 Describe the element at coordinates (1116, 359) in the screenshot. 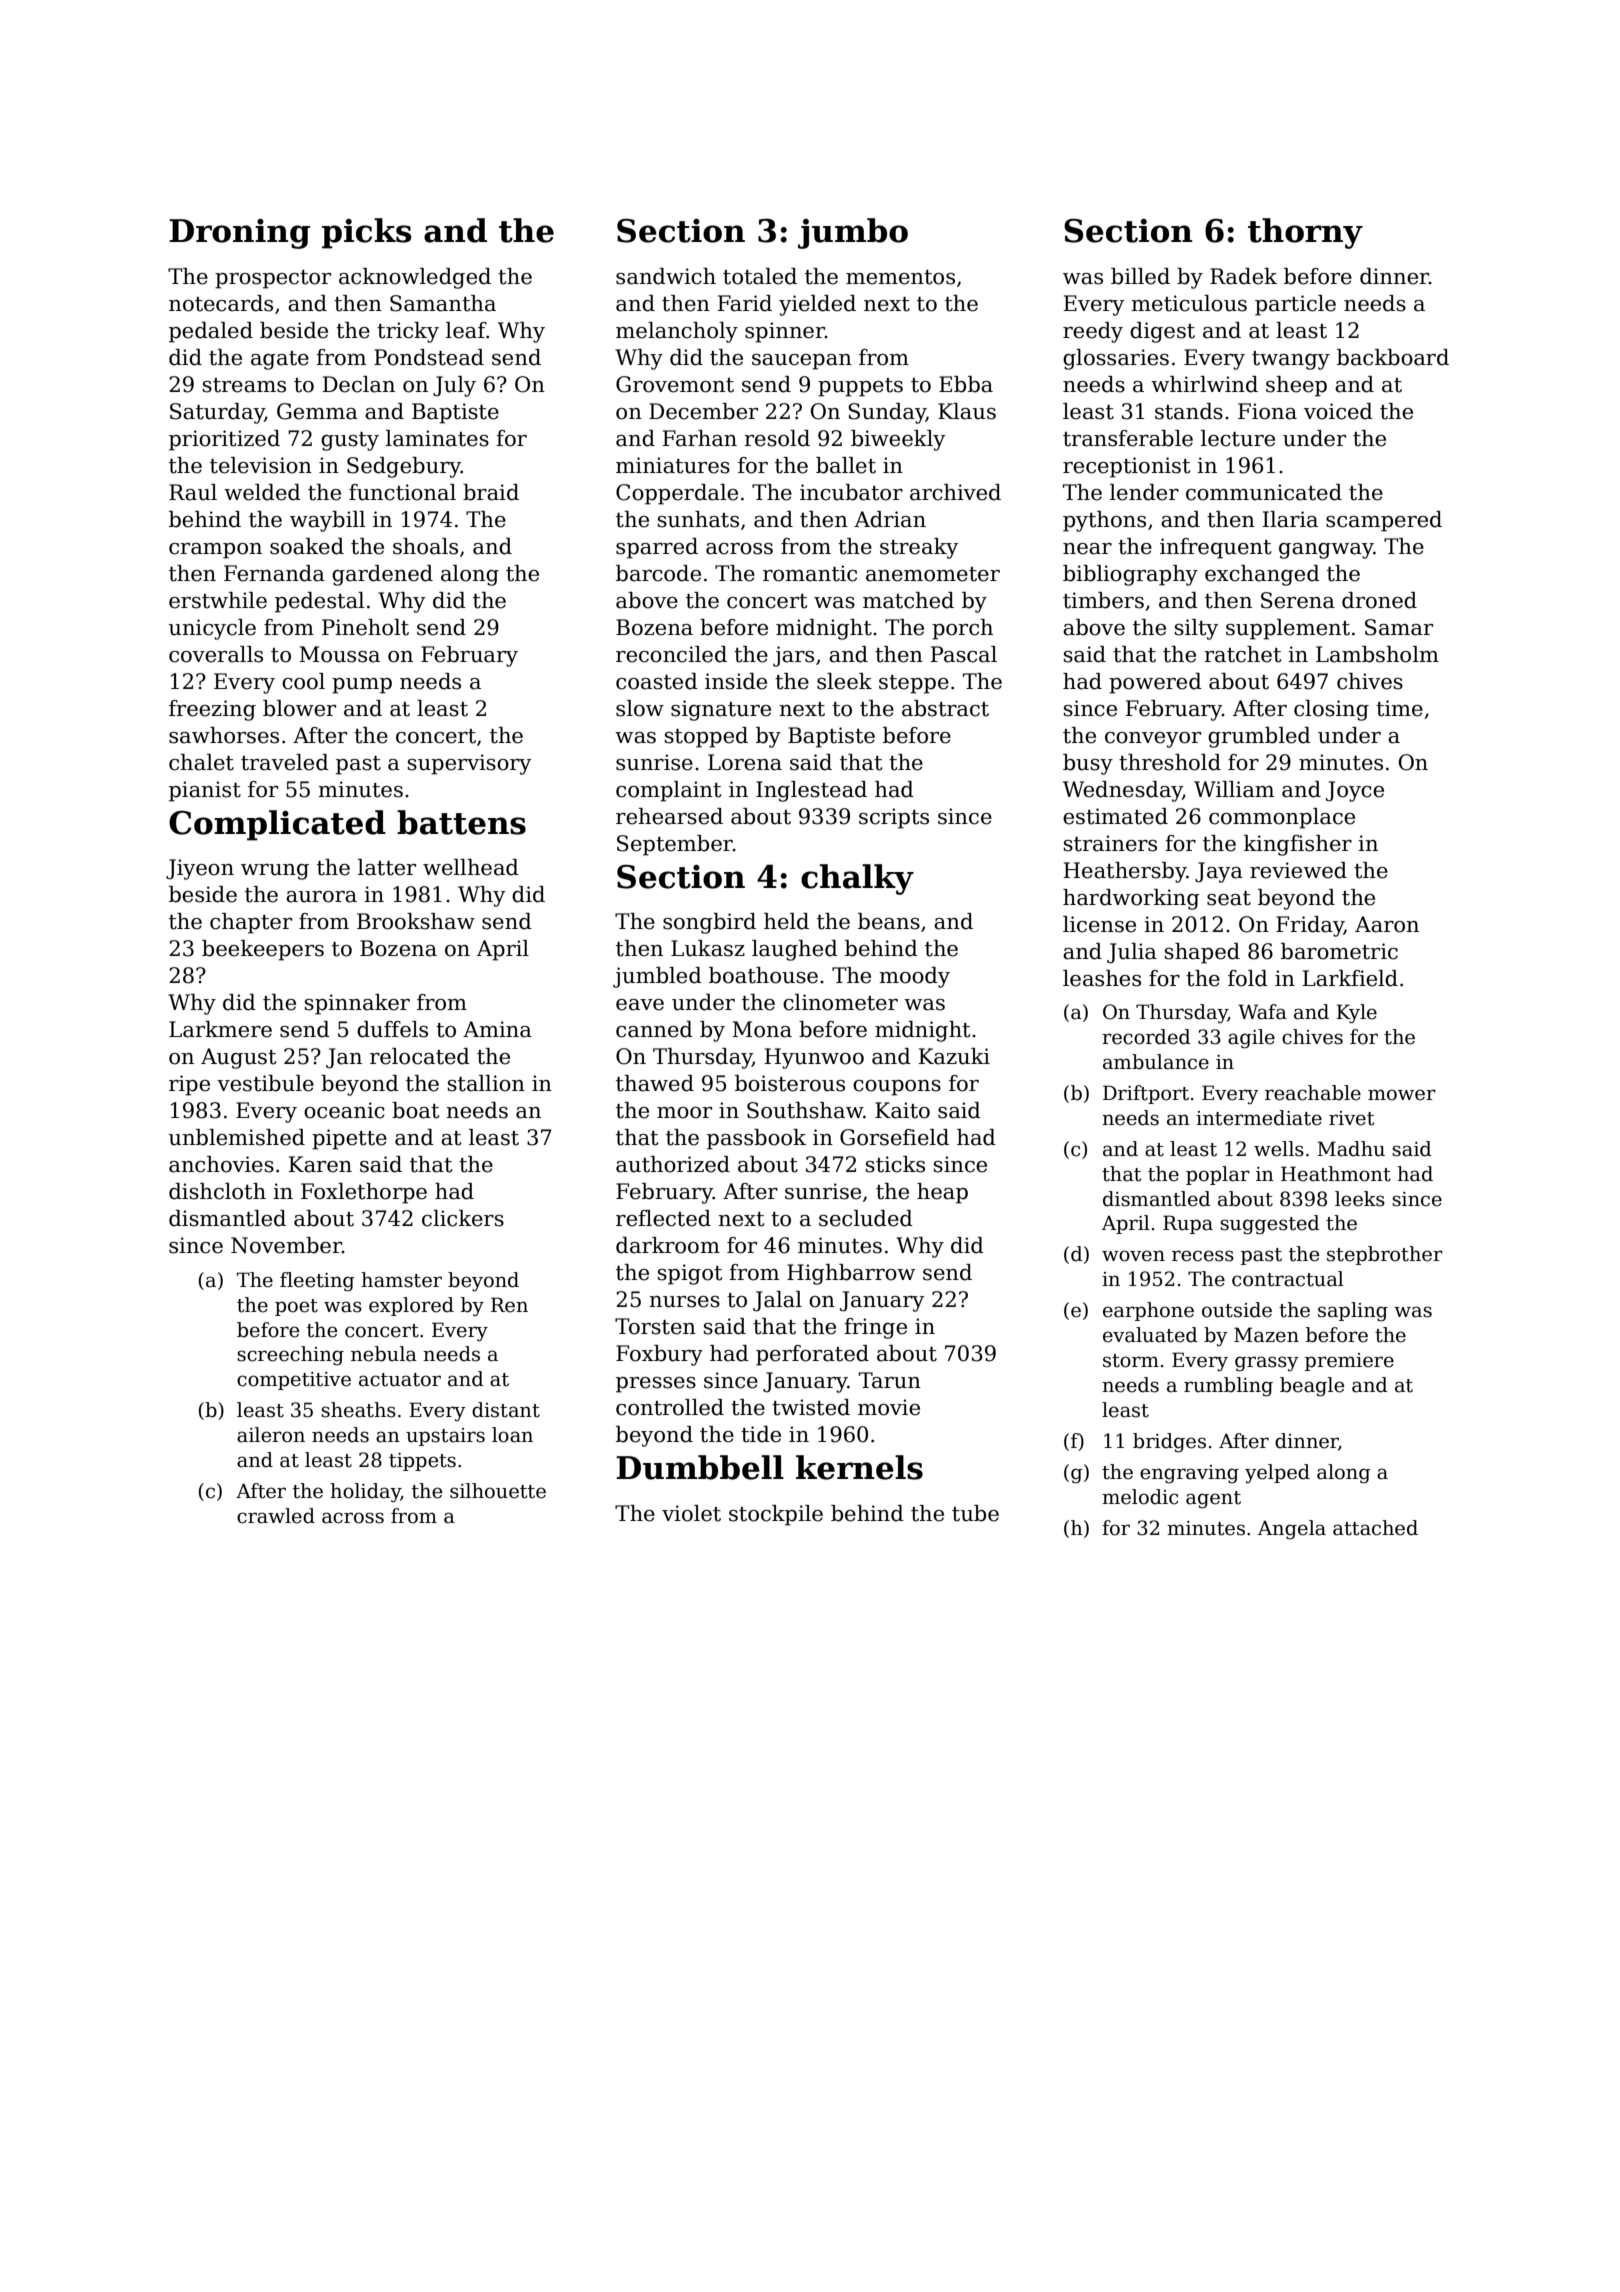

I see `glossaries` at that location.
